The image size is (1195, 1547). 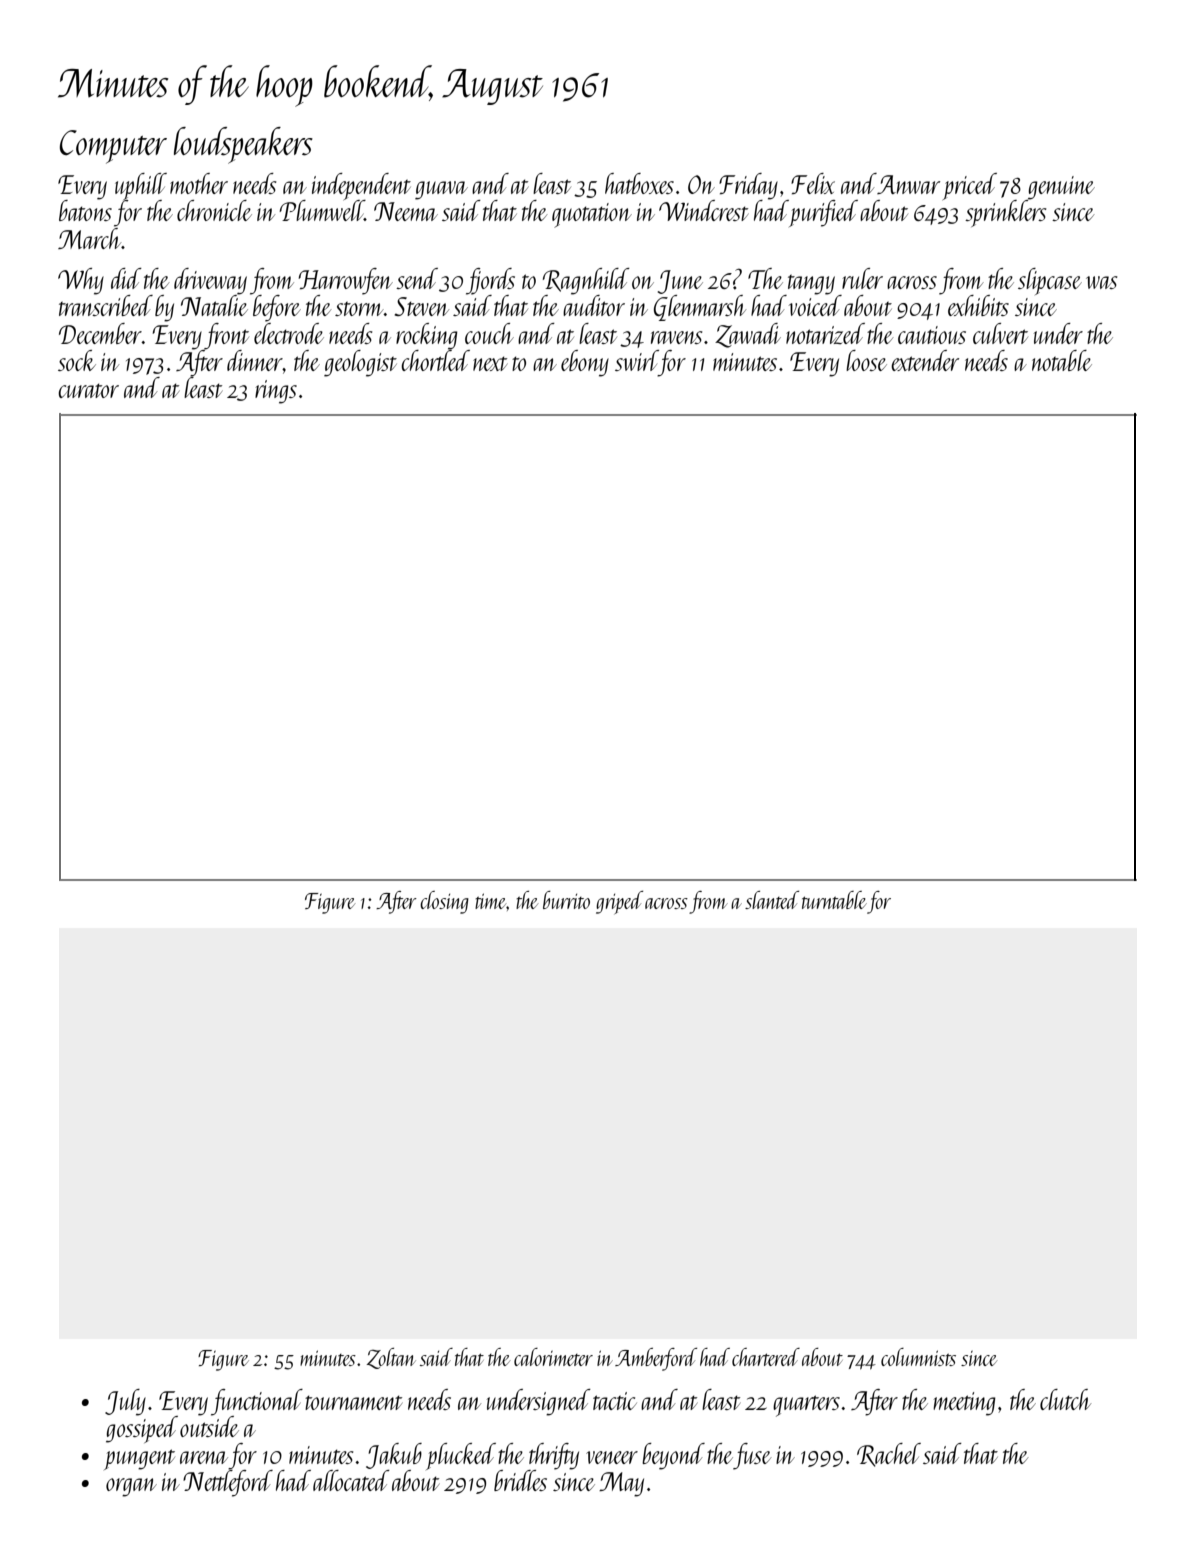 What do you see at coordinates (639, 183) in the screenshot?
I see `hatboxes` at bounding box center [639, 183].
